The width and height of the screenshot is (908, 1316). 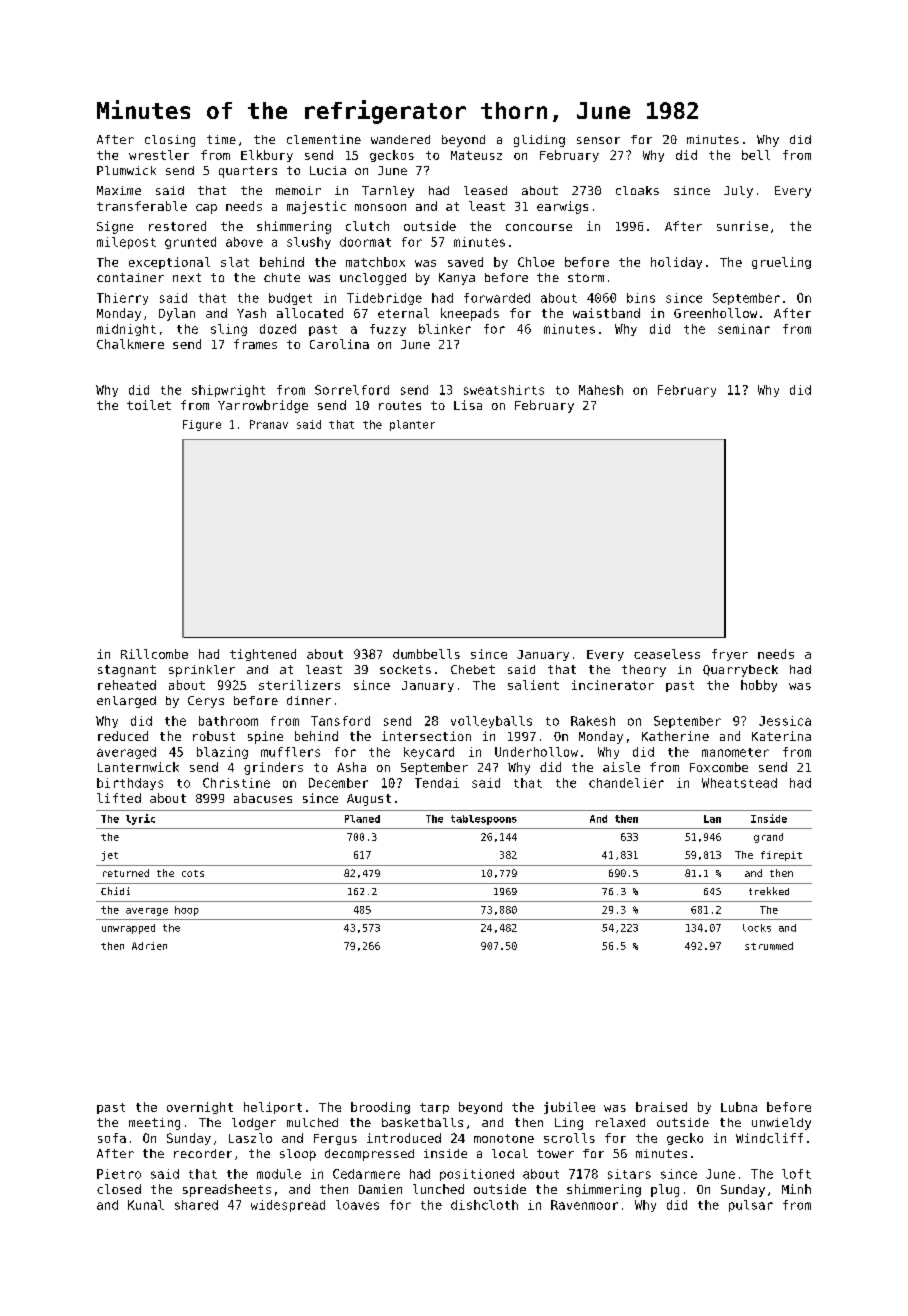 What do you see at coordinates (484, 820) in the screenshot?
I see `tablespoons` at bounding box center [484, 820].
